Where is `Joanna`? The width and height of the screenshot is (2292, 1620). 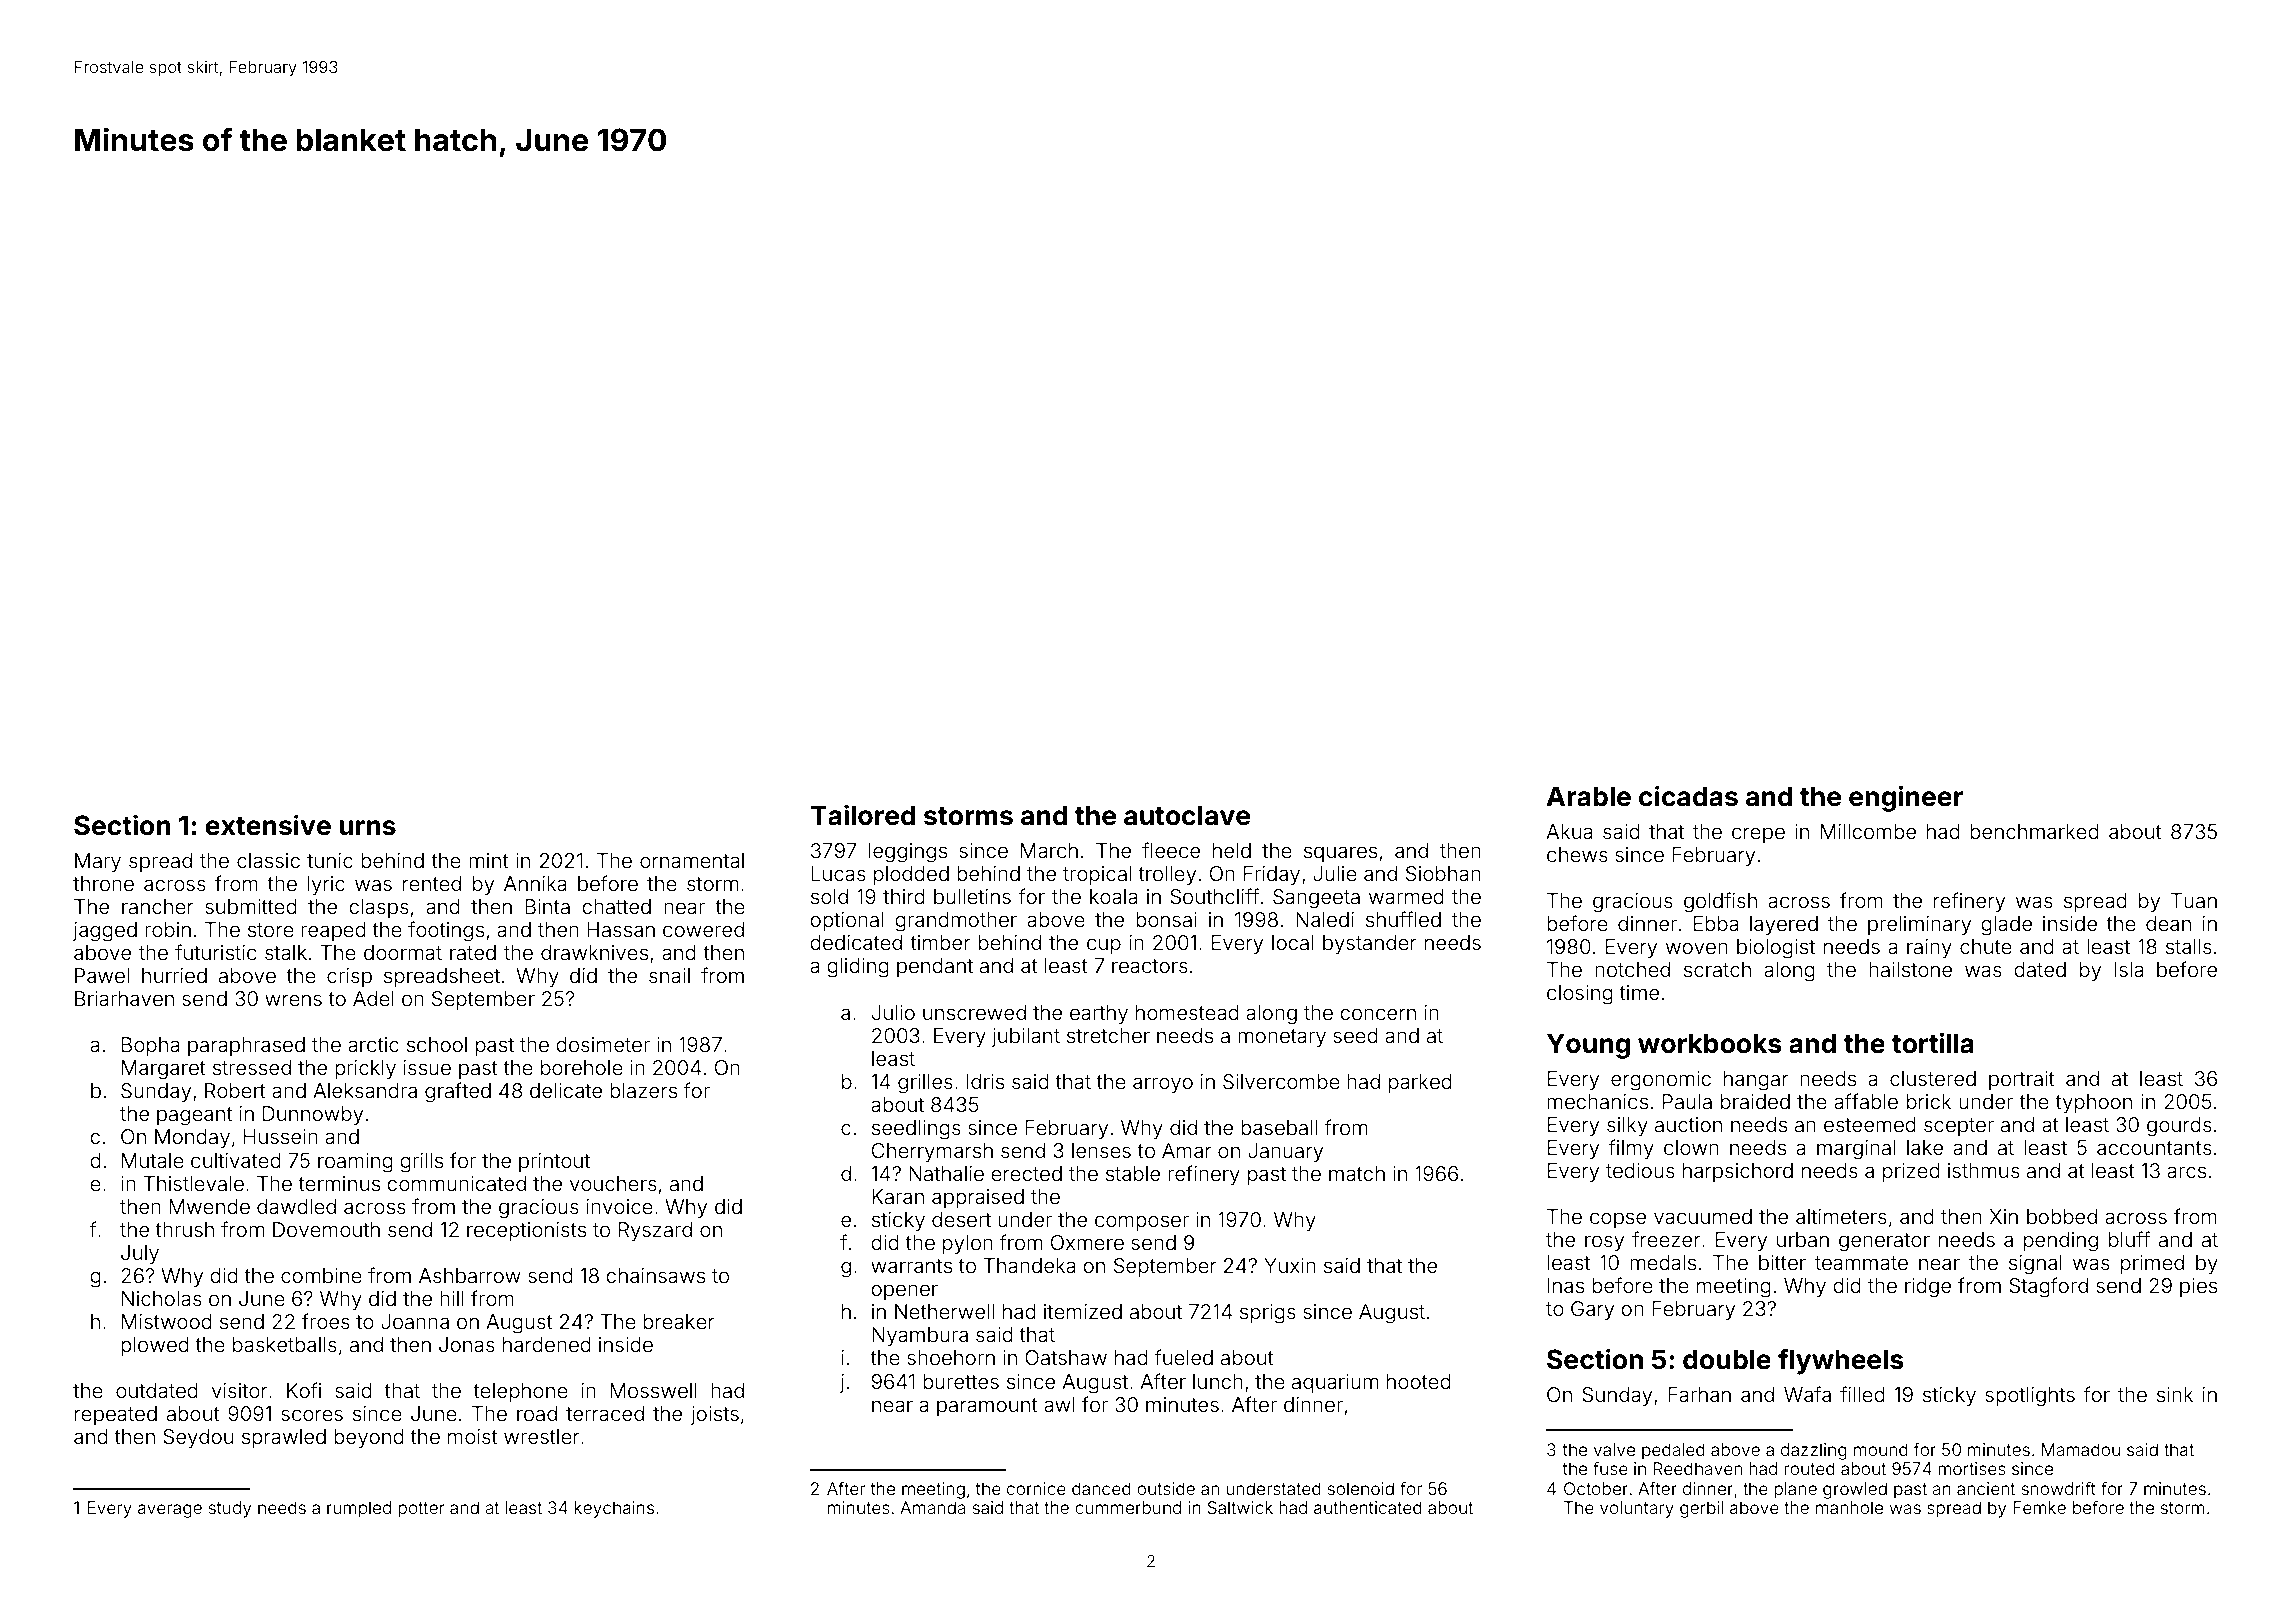
Joanna is located at coordinates (415, 1321).
